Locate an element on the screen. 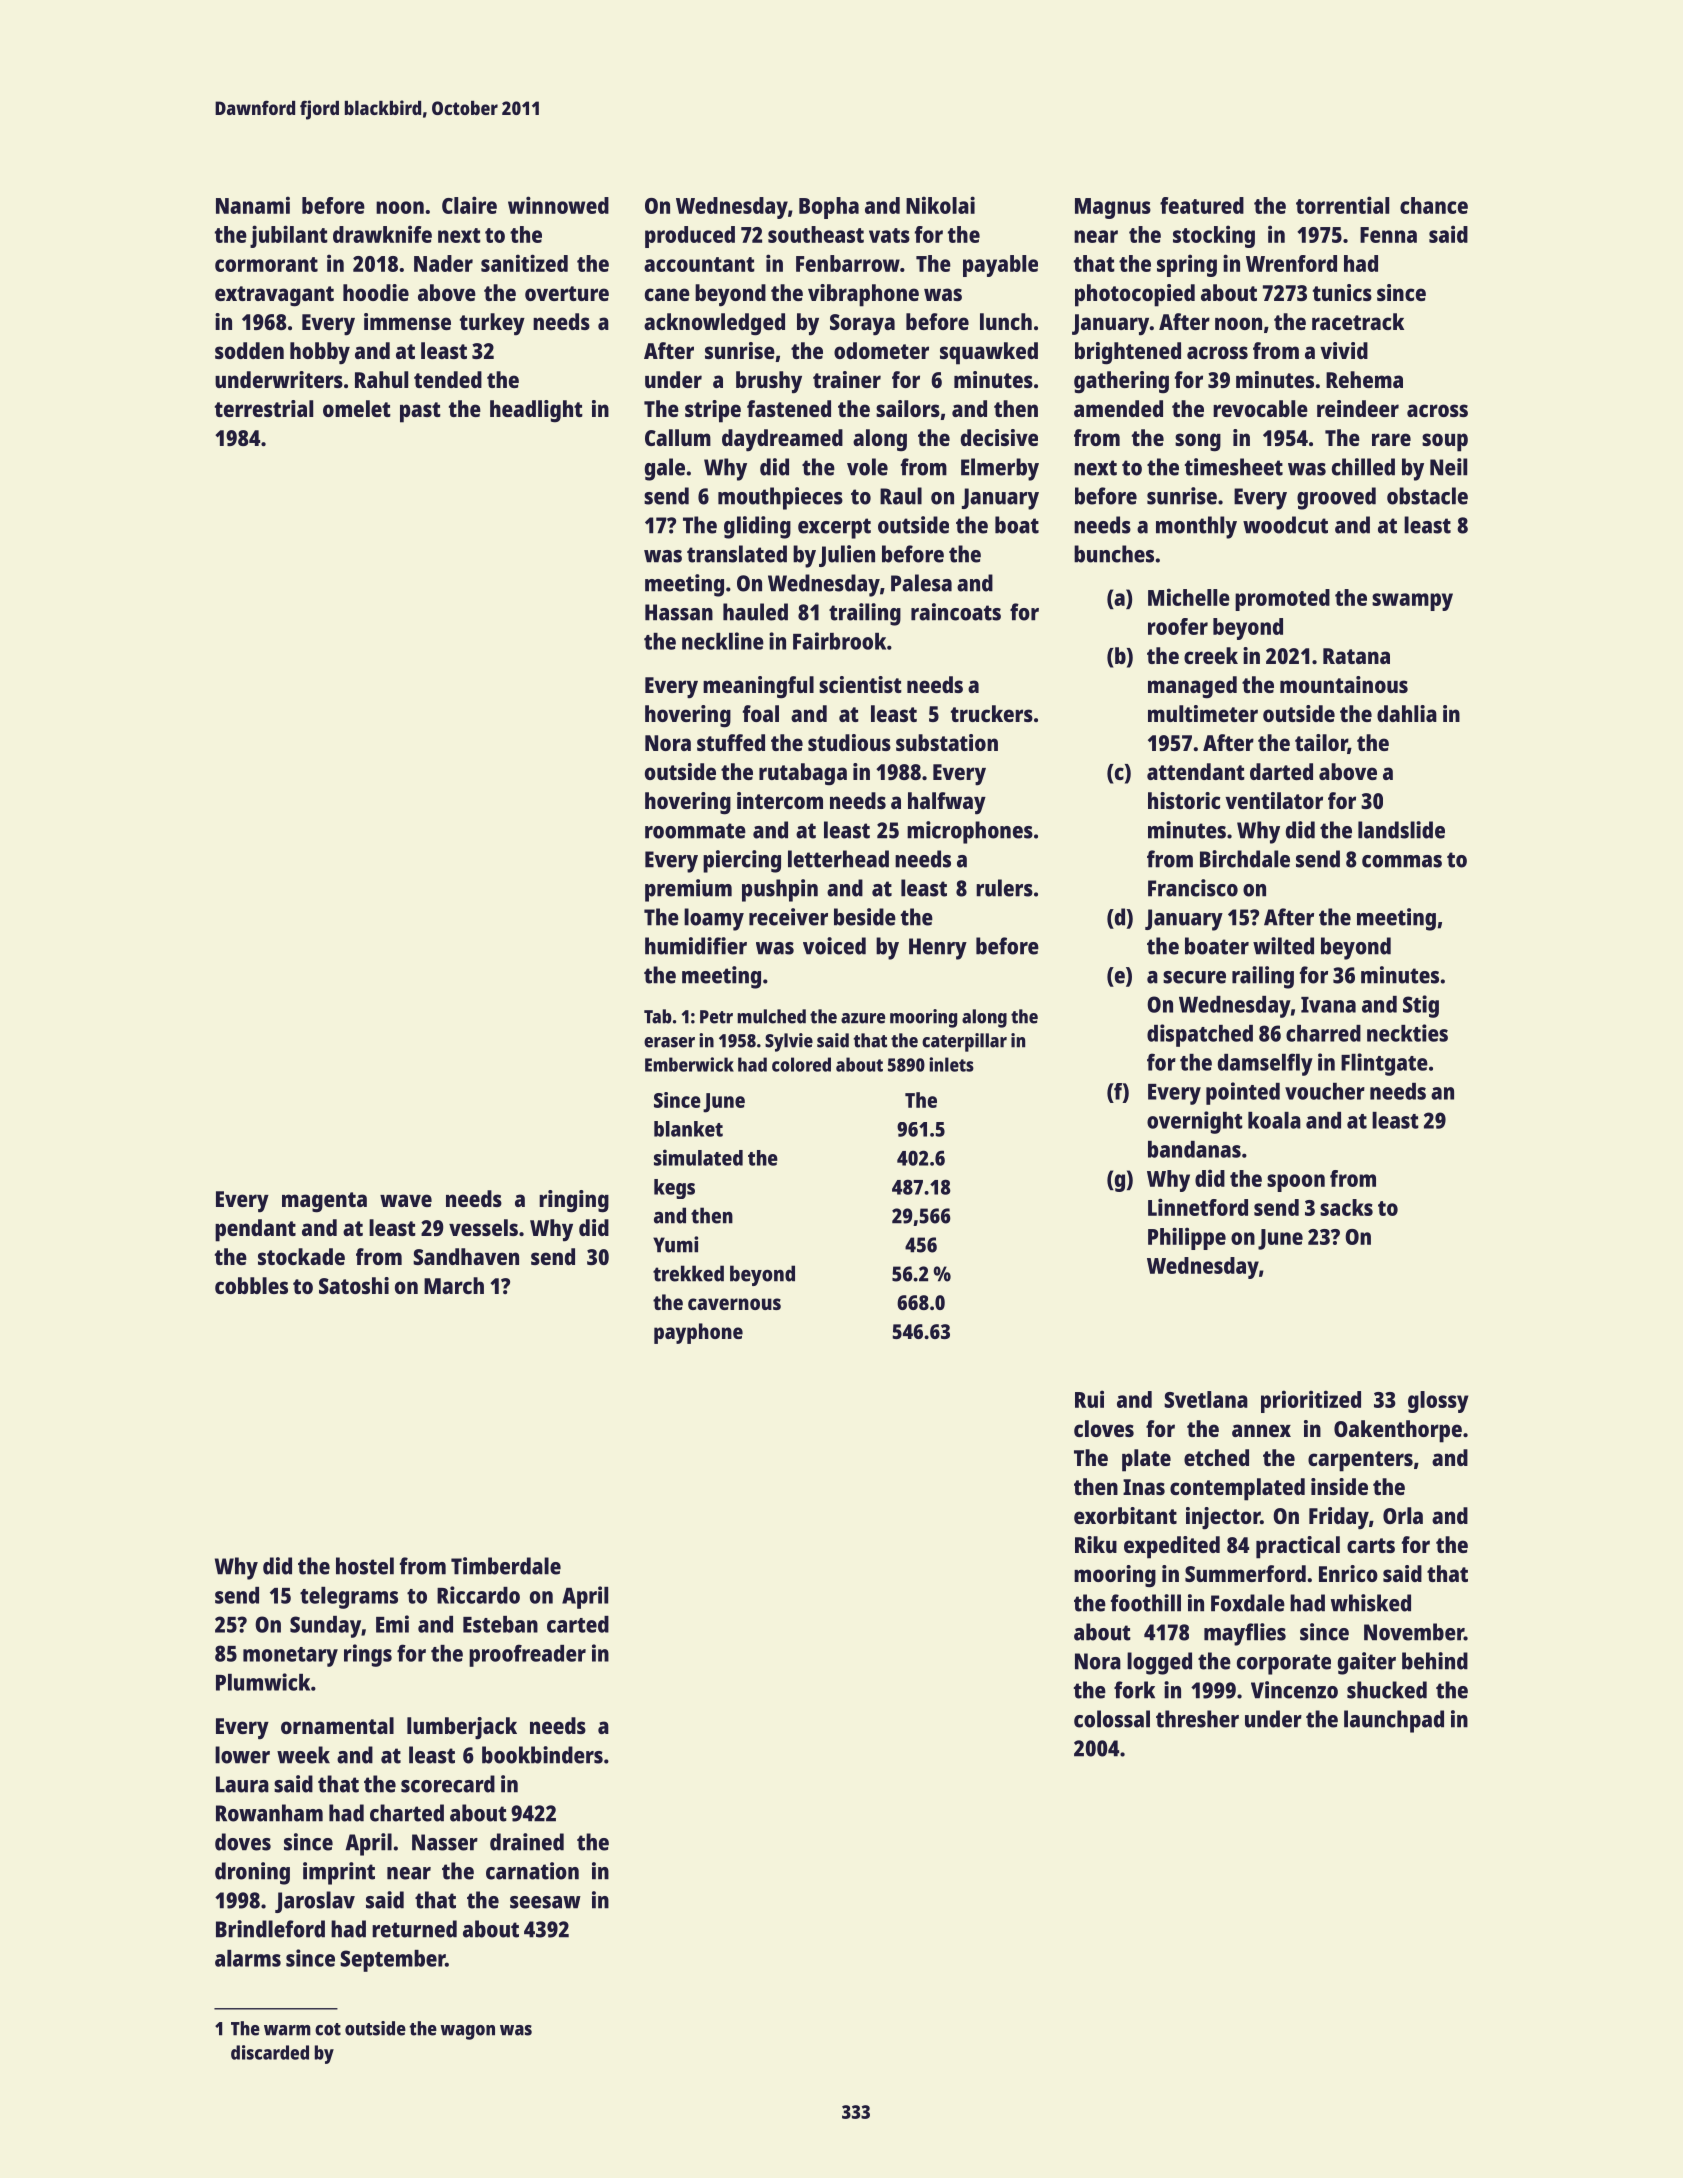  seesaw is located at coordinates (545, 1902).
